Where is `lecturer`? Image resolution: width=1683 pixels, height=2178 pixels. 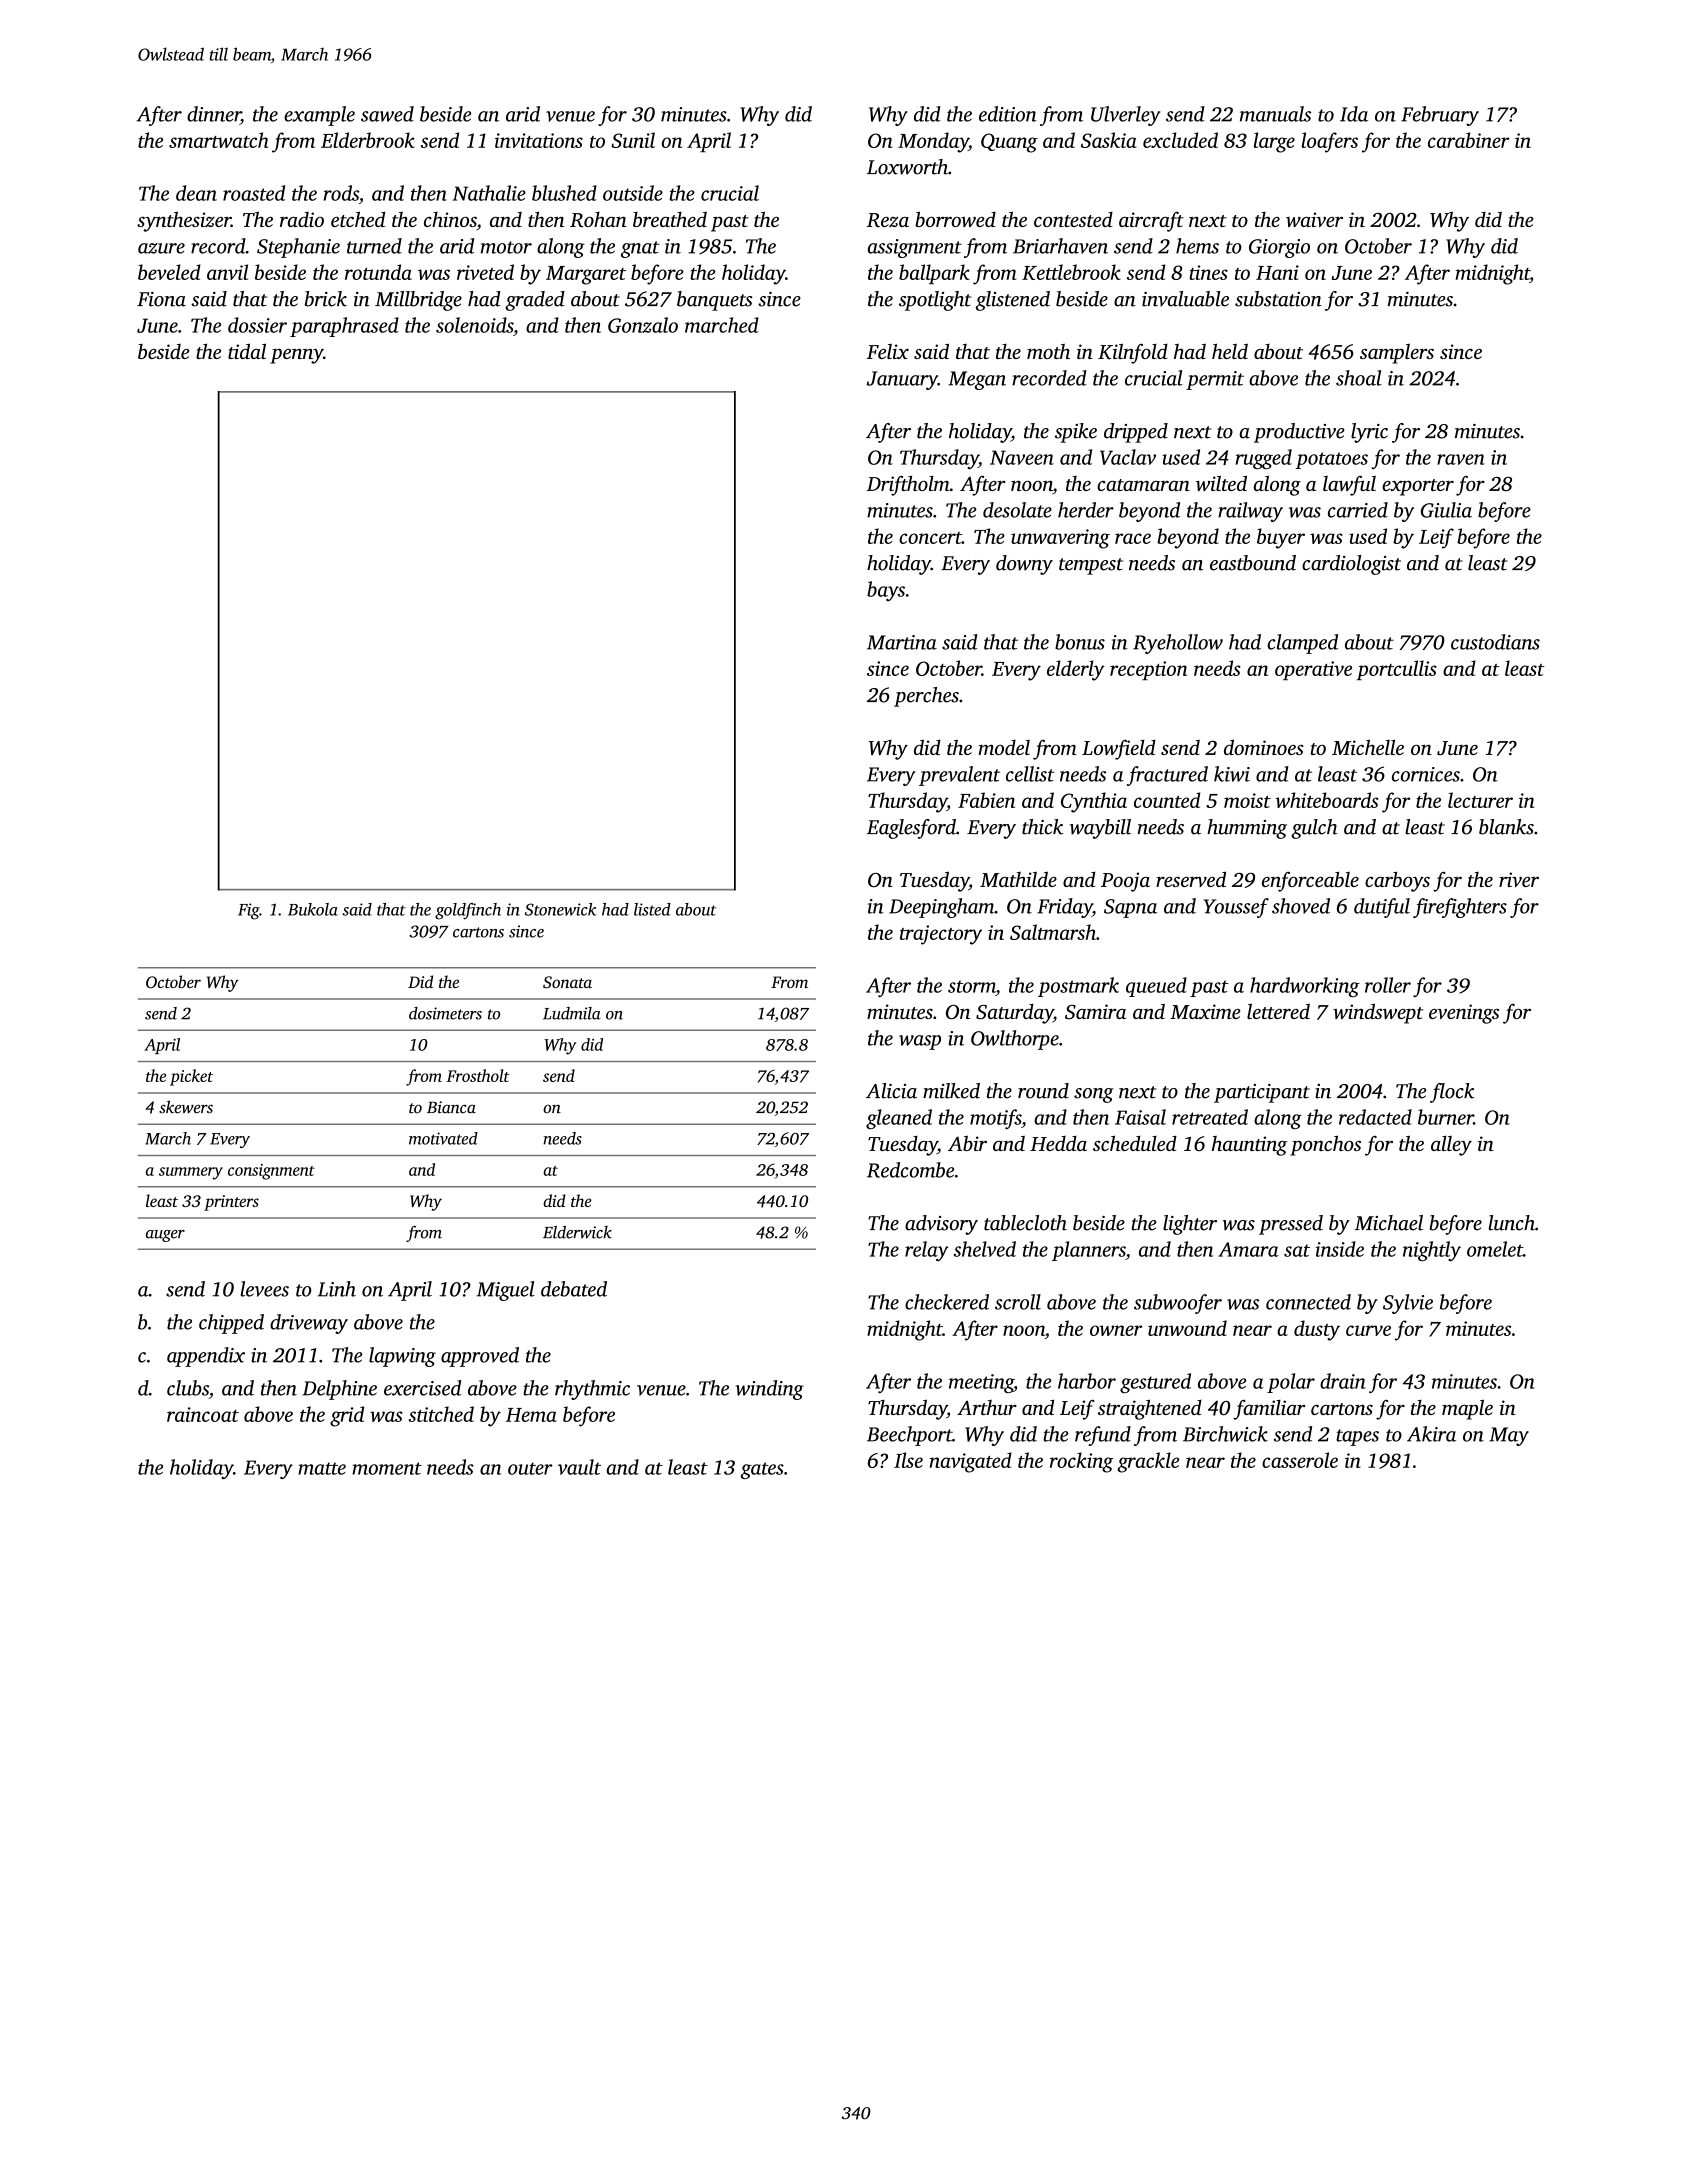
lecturer is located at coordinates (1480, 800).
